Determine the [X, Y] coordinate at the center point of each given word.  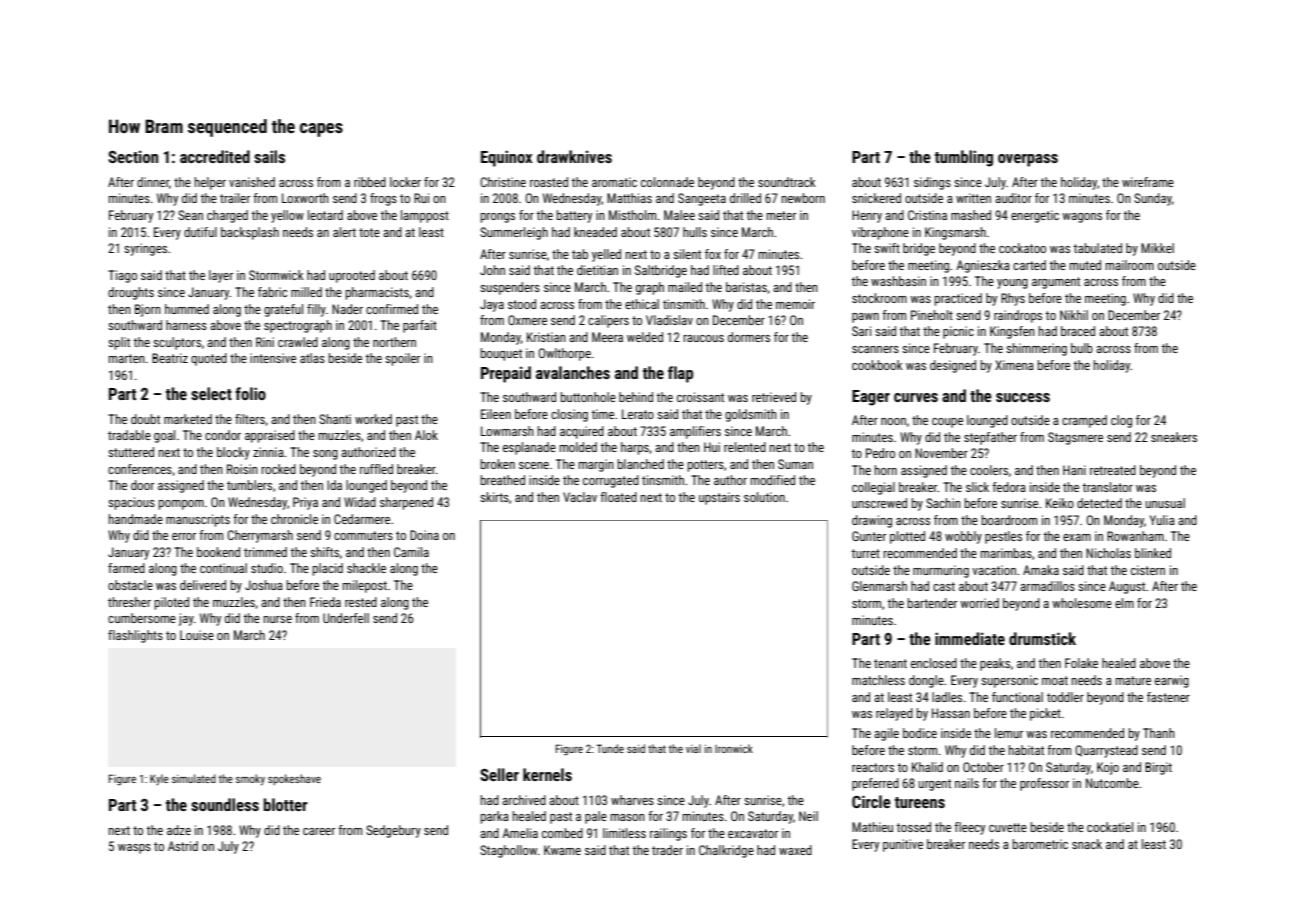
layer [221, 276]
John [492, 270]
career [319, 831]
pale [596, 817]
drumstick [1042, 638]
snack [1087, 844]
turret [865, 553]
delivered [203, 585]
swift [887, 248]
